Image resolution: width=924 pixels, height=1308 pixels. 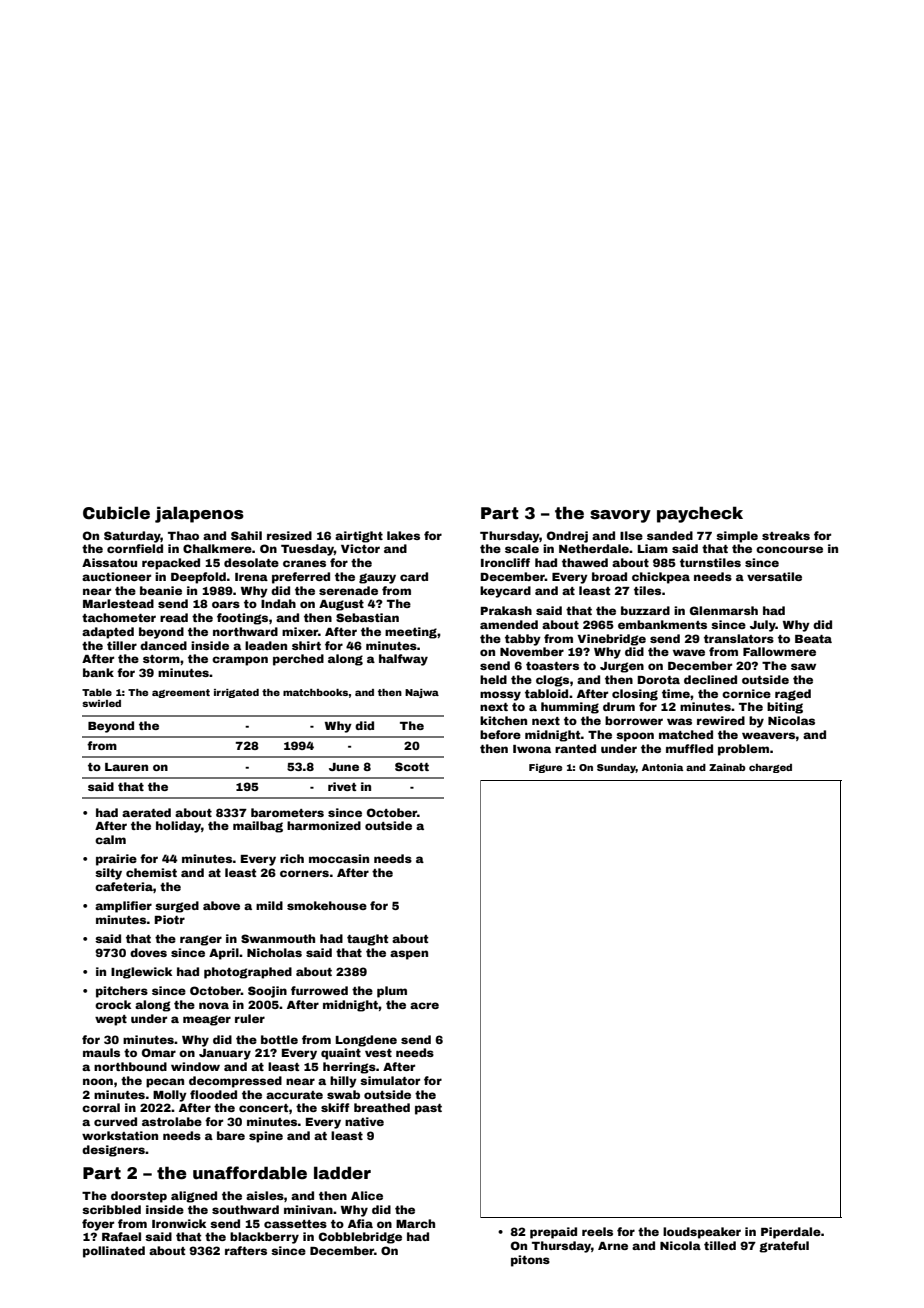 I want to click on past, so click(x=428, y=1109).
